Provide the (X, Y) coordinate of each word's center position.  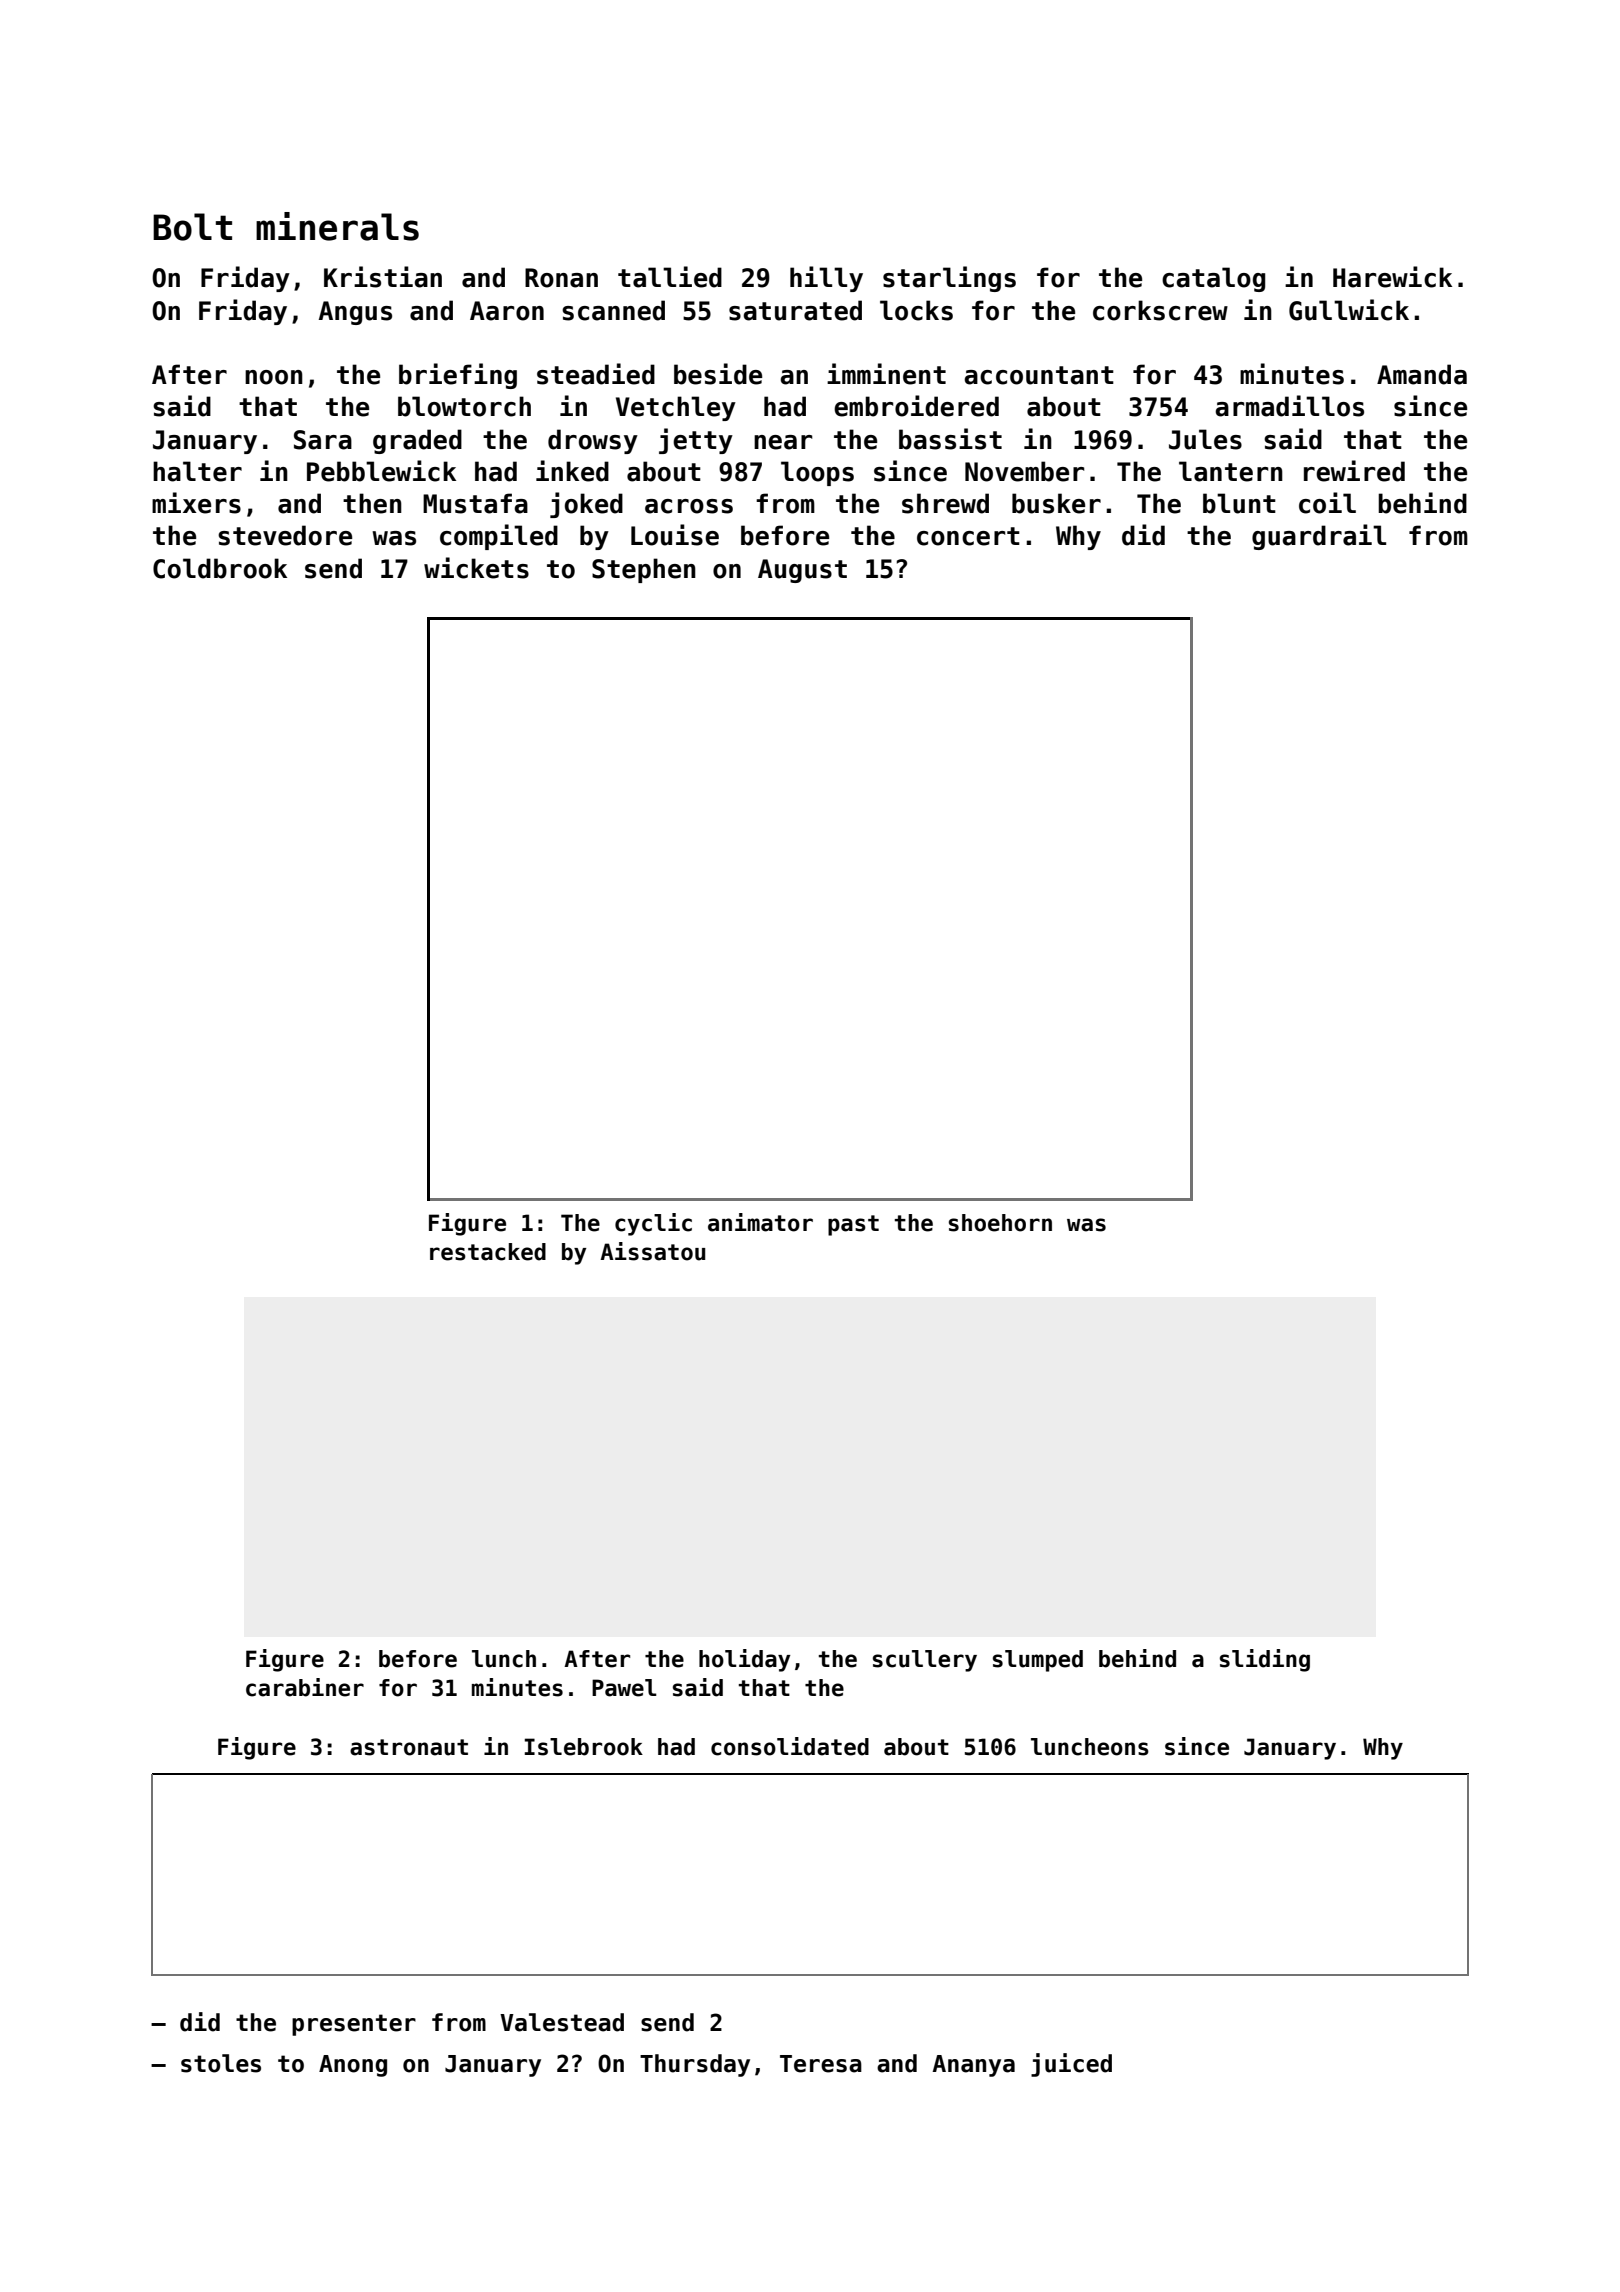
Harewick (1392, 277)
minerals (337, 226)
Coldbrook (220, 568)
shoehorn (1000, 1223)
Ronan (561, 278)
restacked (488, 1252)
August (802, 571)
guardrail (1319, 537)
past (853, 1225)
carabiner (305, 1687)
